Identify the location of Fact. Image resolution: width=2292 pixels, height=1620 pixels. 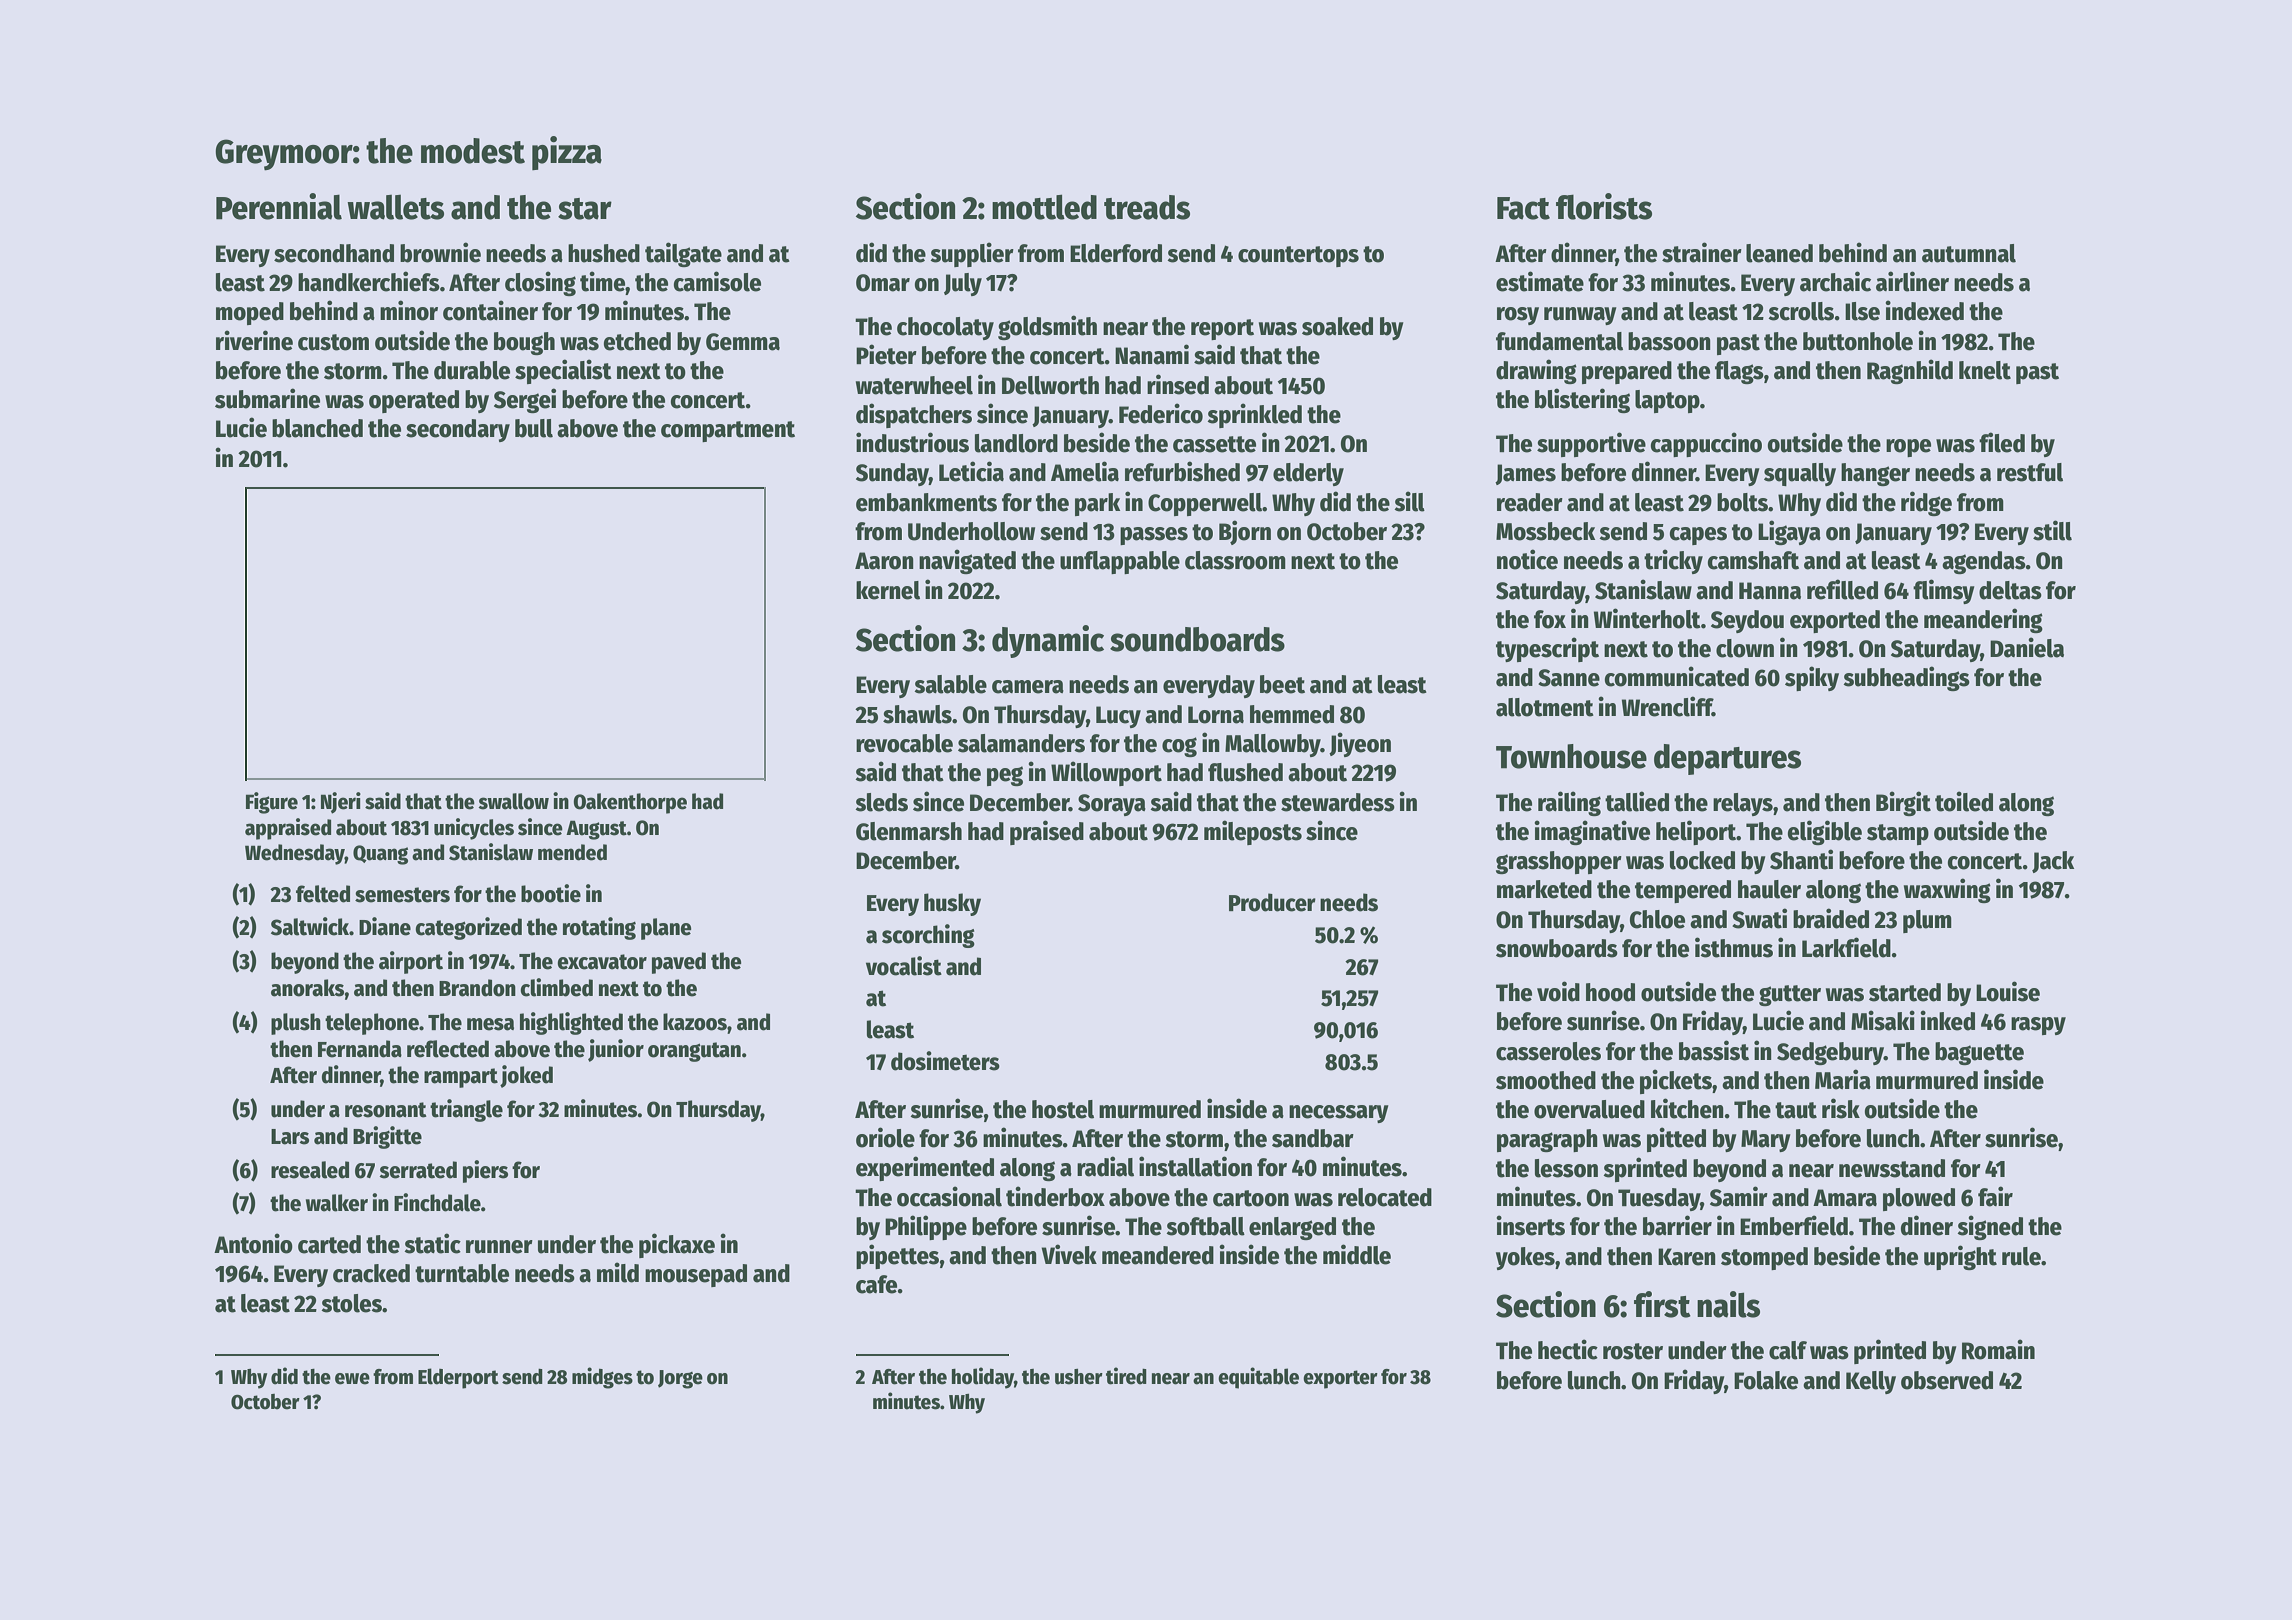
(1523, 208).
